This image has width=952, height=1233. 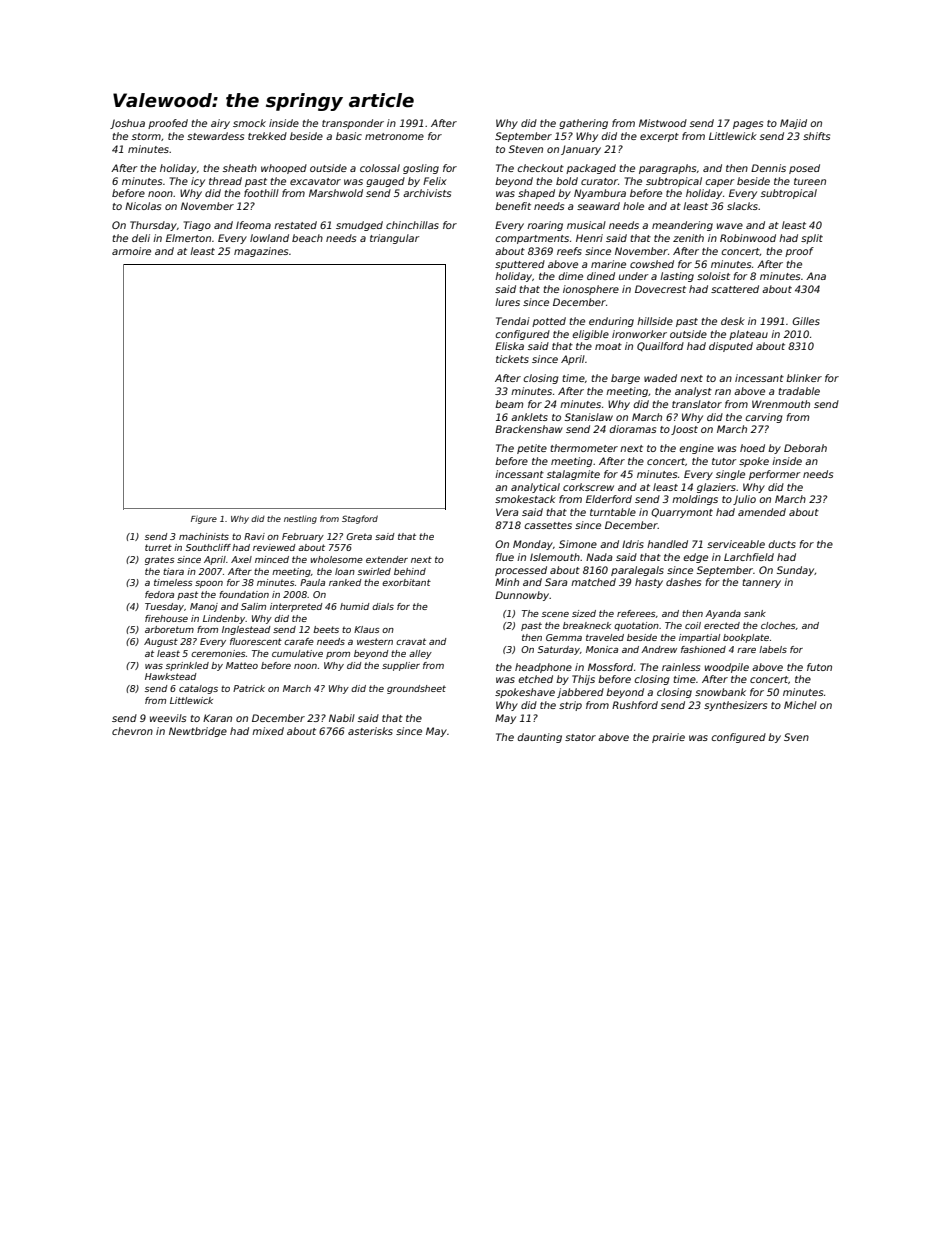 What do you see at coordinates (215, 136) in the image?
I see `stewardess` at bounding box center [215, 136].
